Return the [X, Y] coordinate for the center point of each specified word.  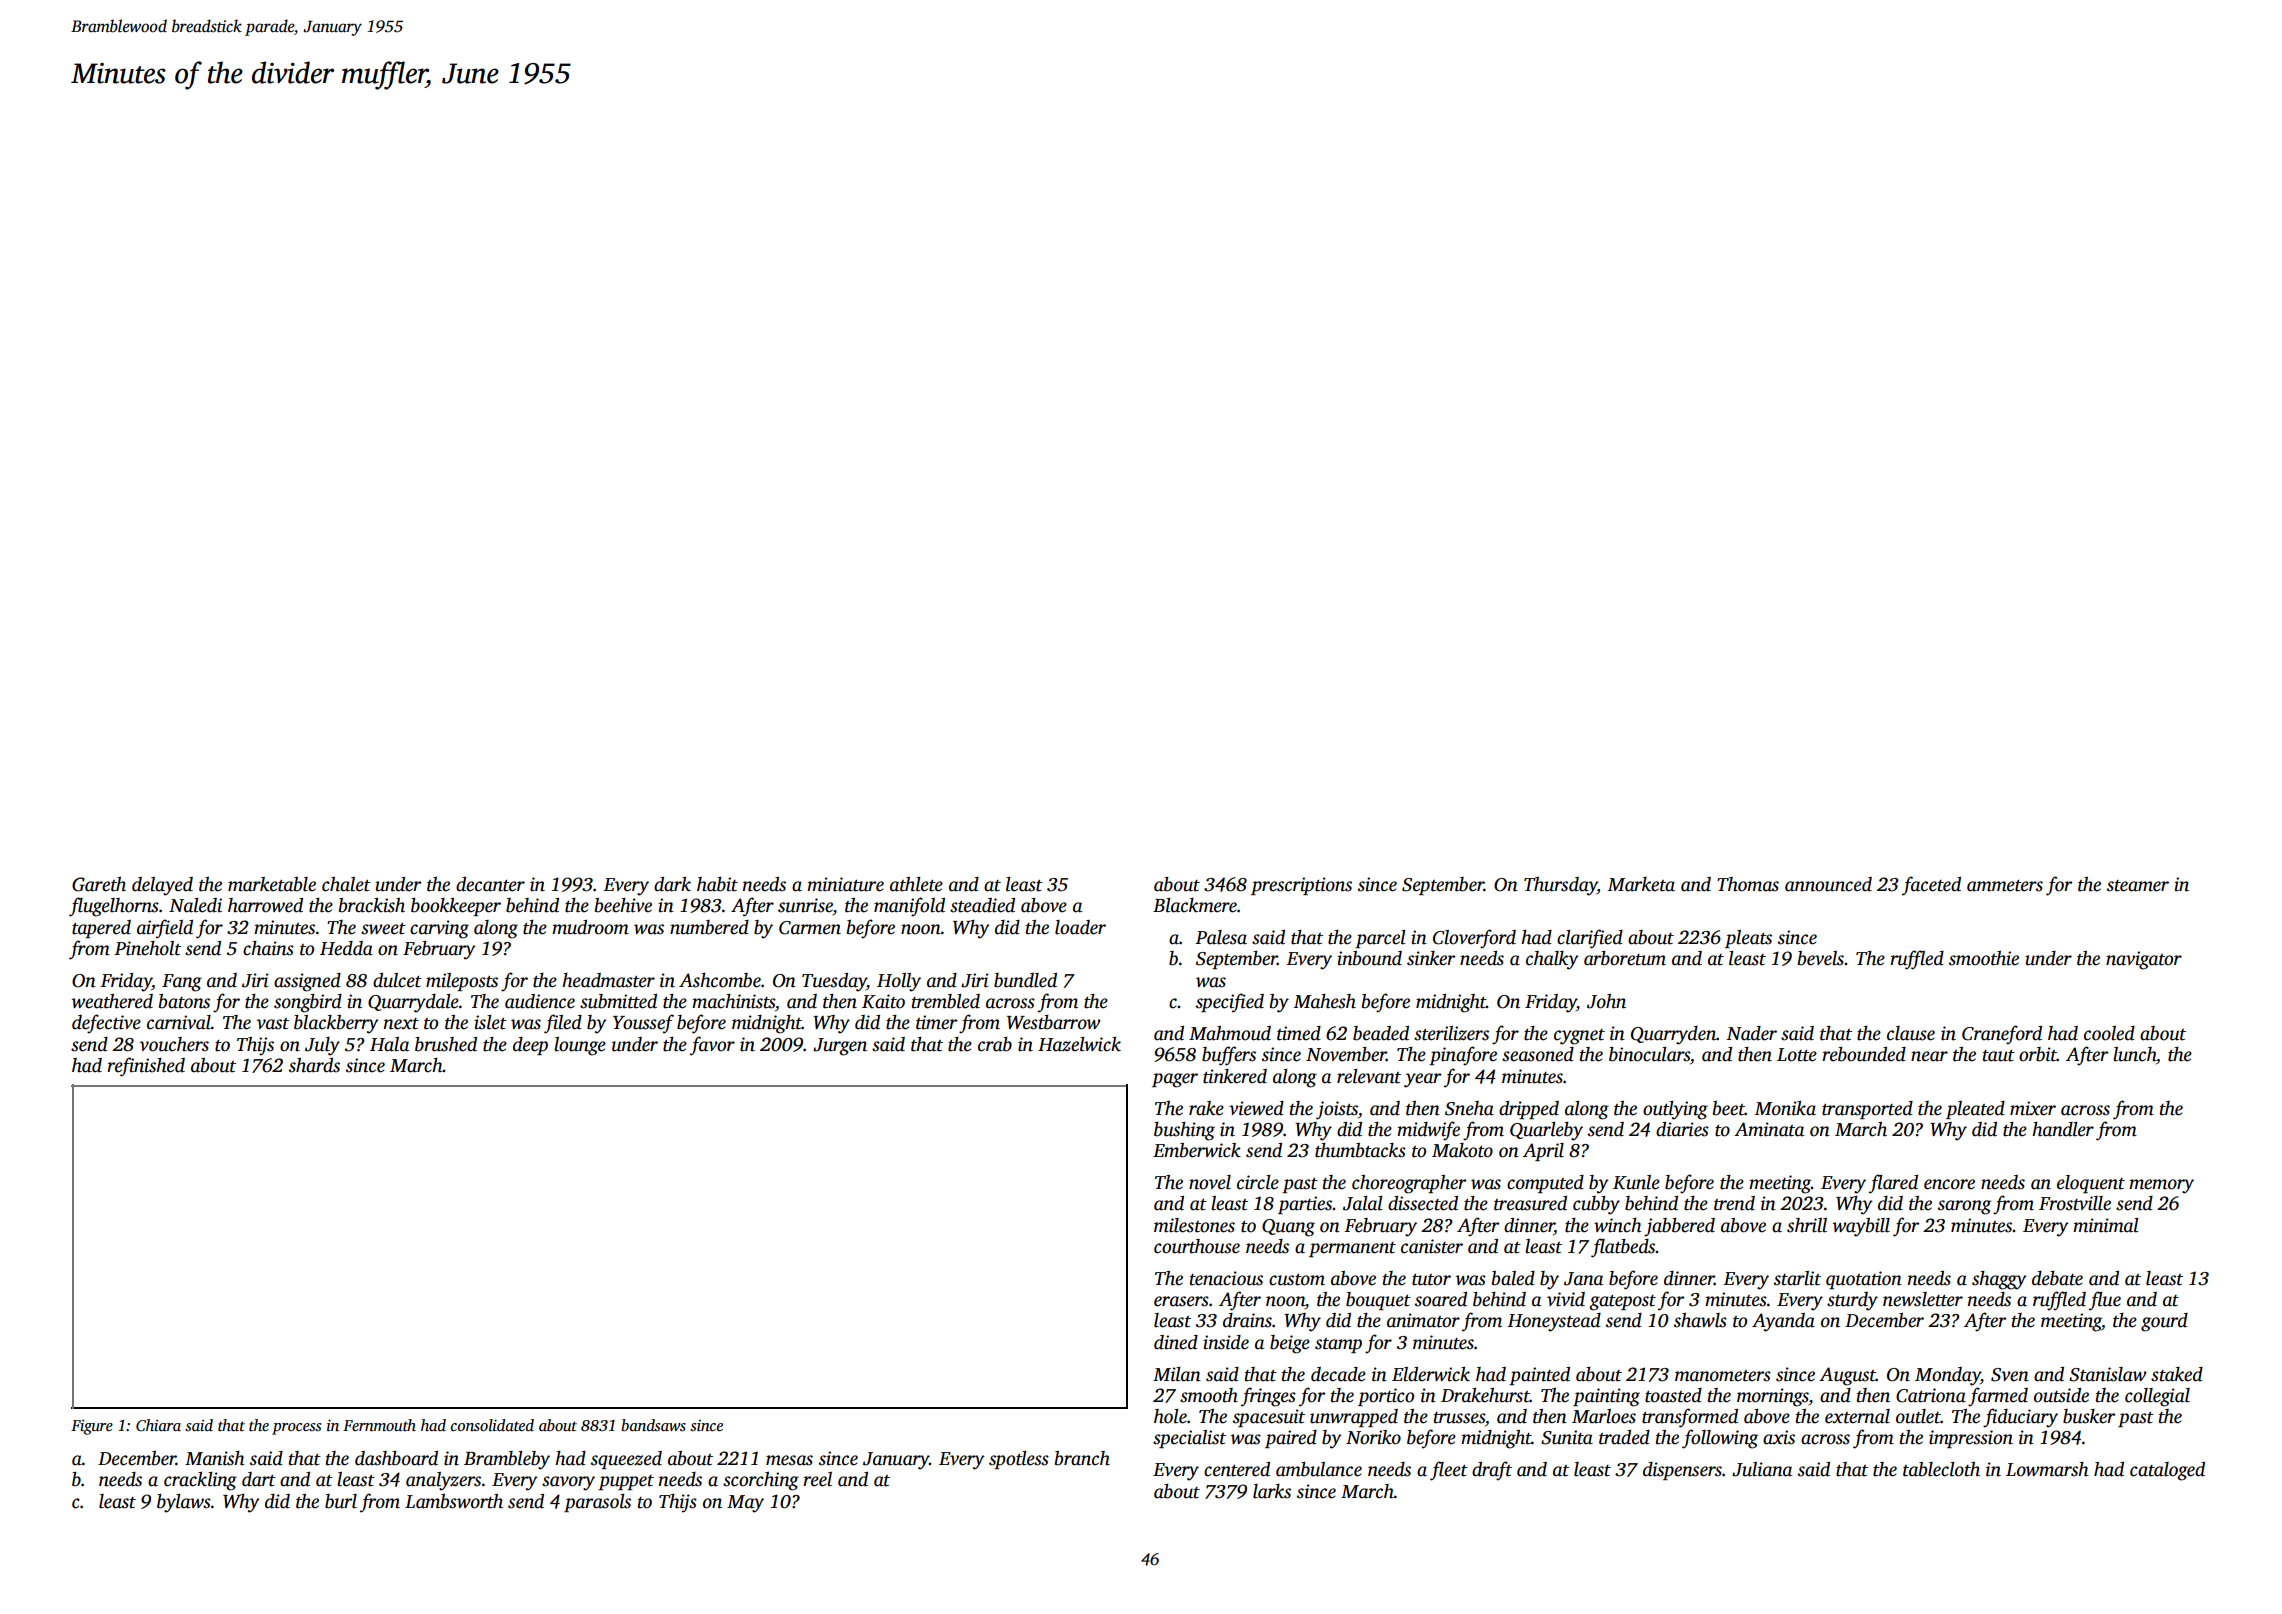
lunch [2134, 1054]
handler [2063, 1129]
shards [314, 1065]
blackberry [336, 1024]
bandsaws [653, 1425]
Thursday [1560, 886]
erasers [1181, 1301]
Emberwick [1197, 1150]
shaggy [1999, 1280]
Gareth [99, 884]
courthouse [1197, 1246]
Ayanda [1783, 1322]
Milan [1177, 1374]
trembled [946, 1001]
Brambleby [507, 1460]
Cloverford [1474, 939]
